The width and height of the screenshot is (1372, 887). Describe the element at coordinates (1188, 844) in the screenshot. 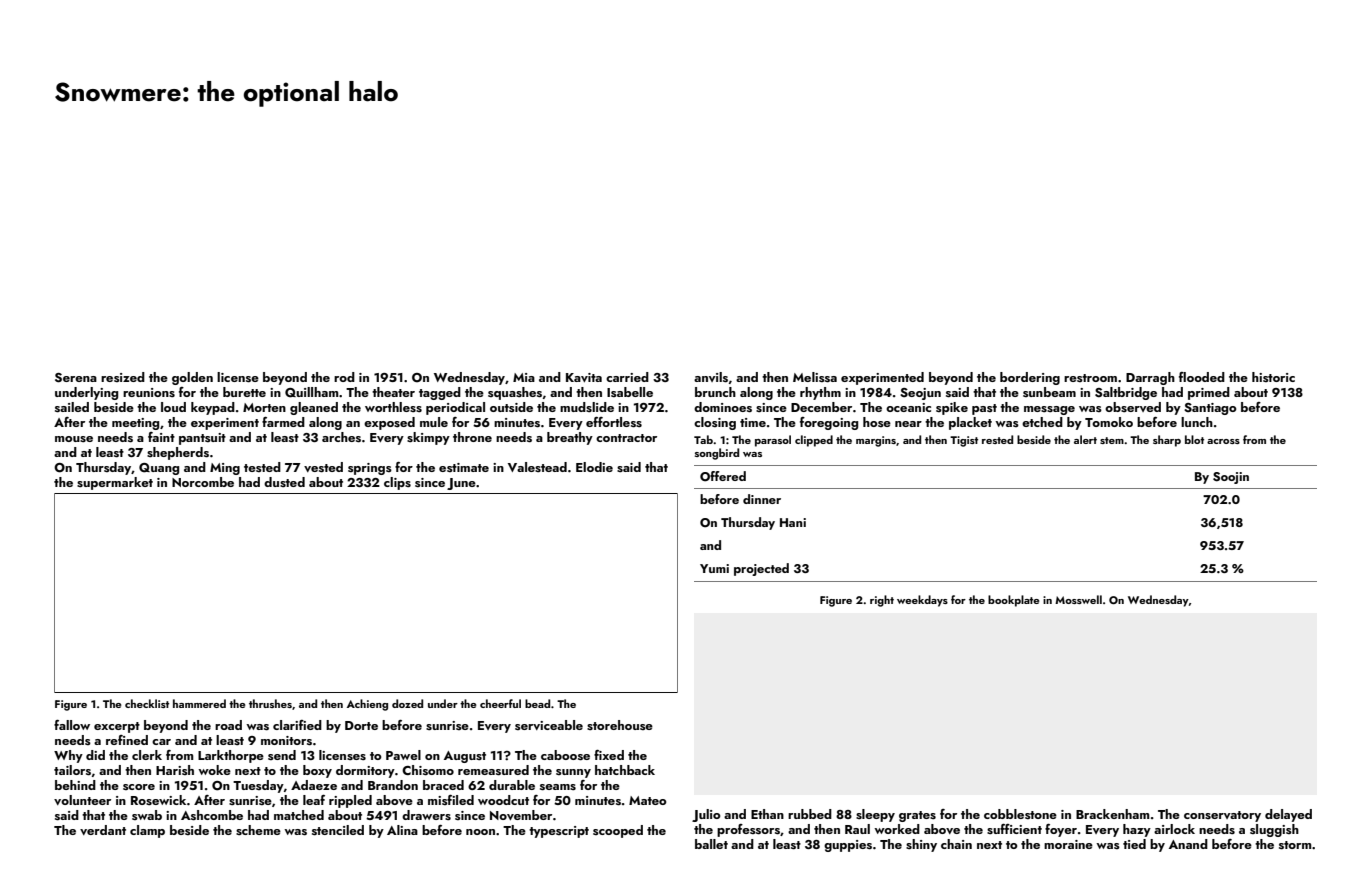

I see `Anand` at that location.
